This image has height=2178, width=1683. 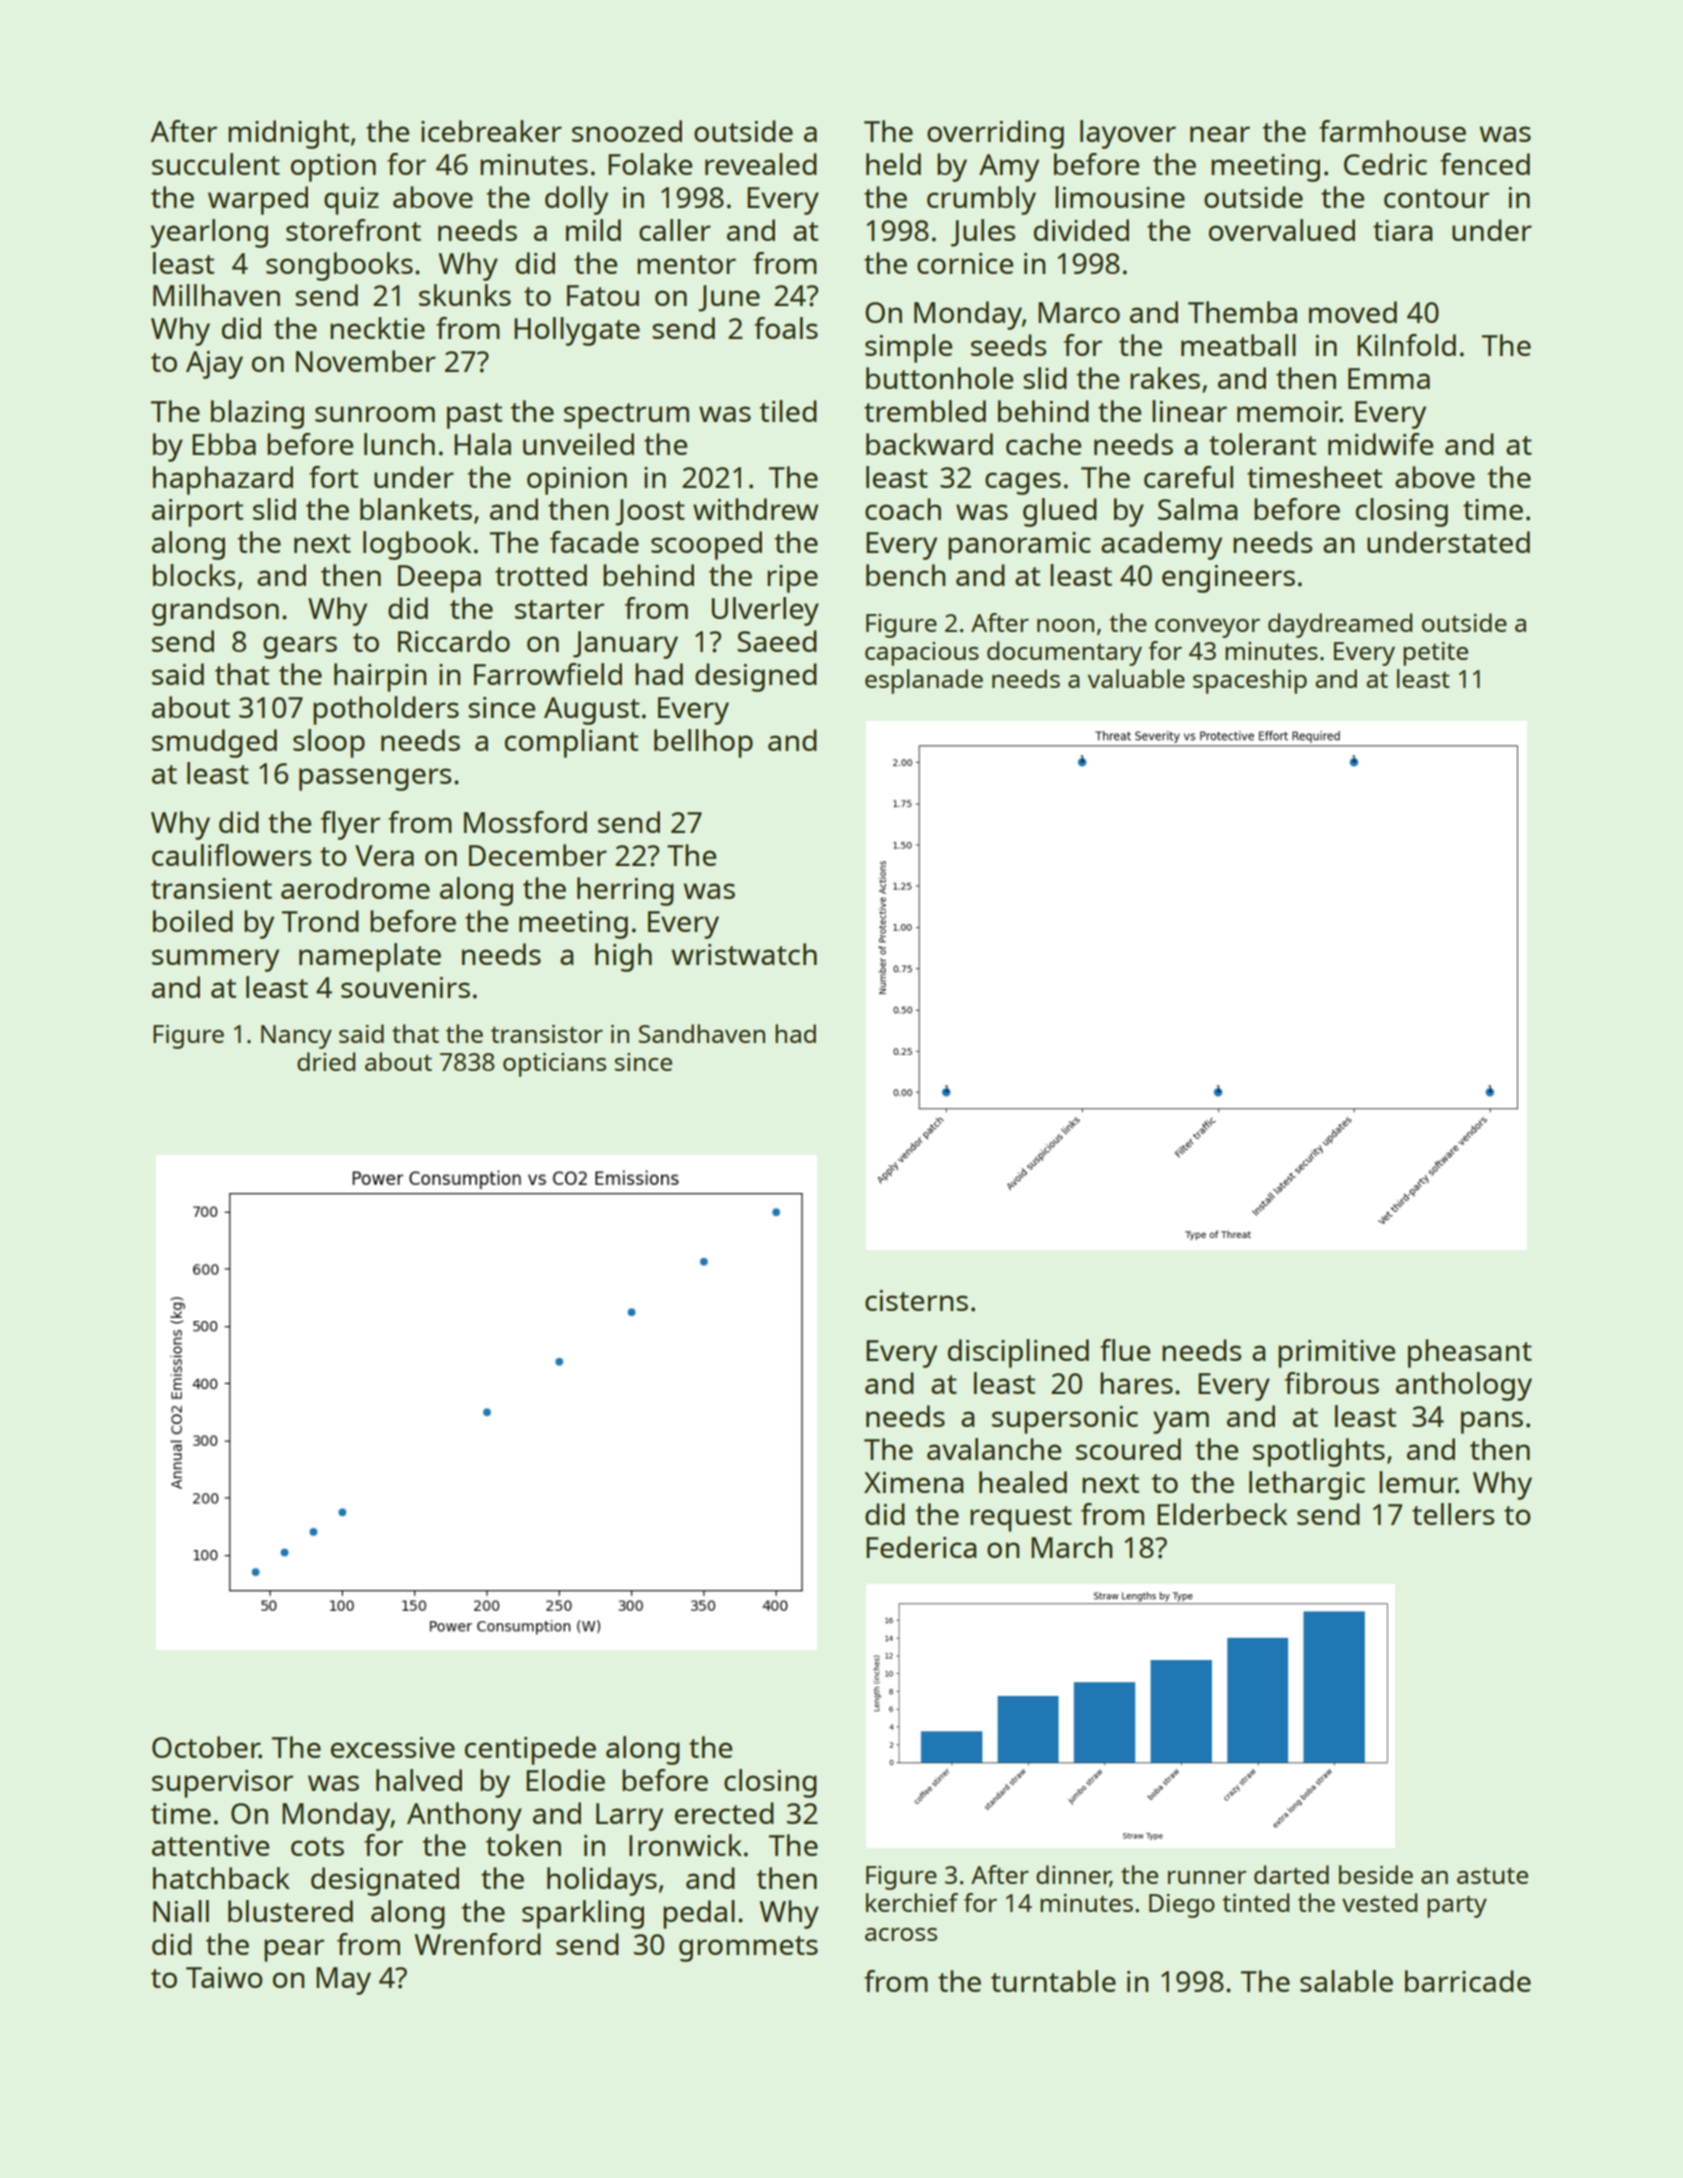 I want to click on Riccardo, so click(x=454, y=641).
